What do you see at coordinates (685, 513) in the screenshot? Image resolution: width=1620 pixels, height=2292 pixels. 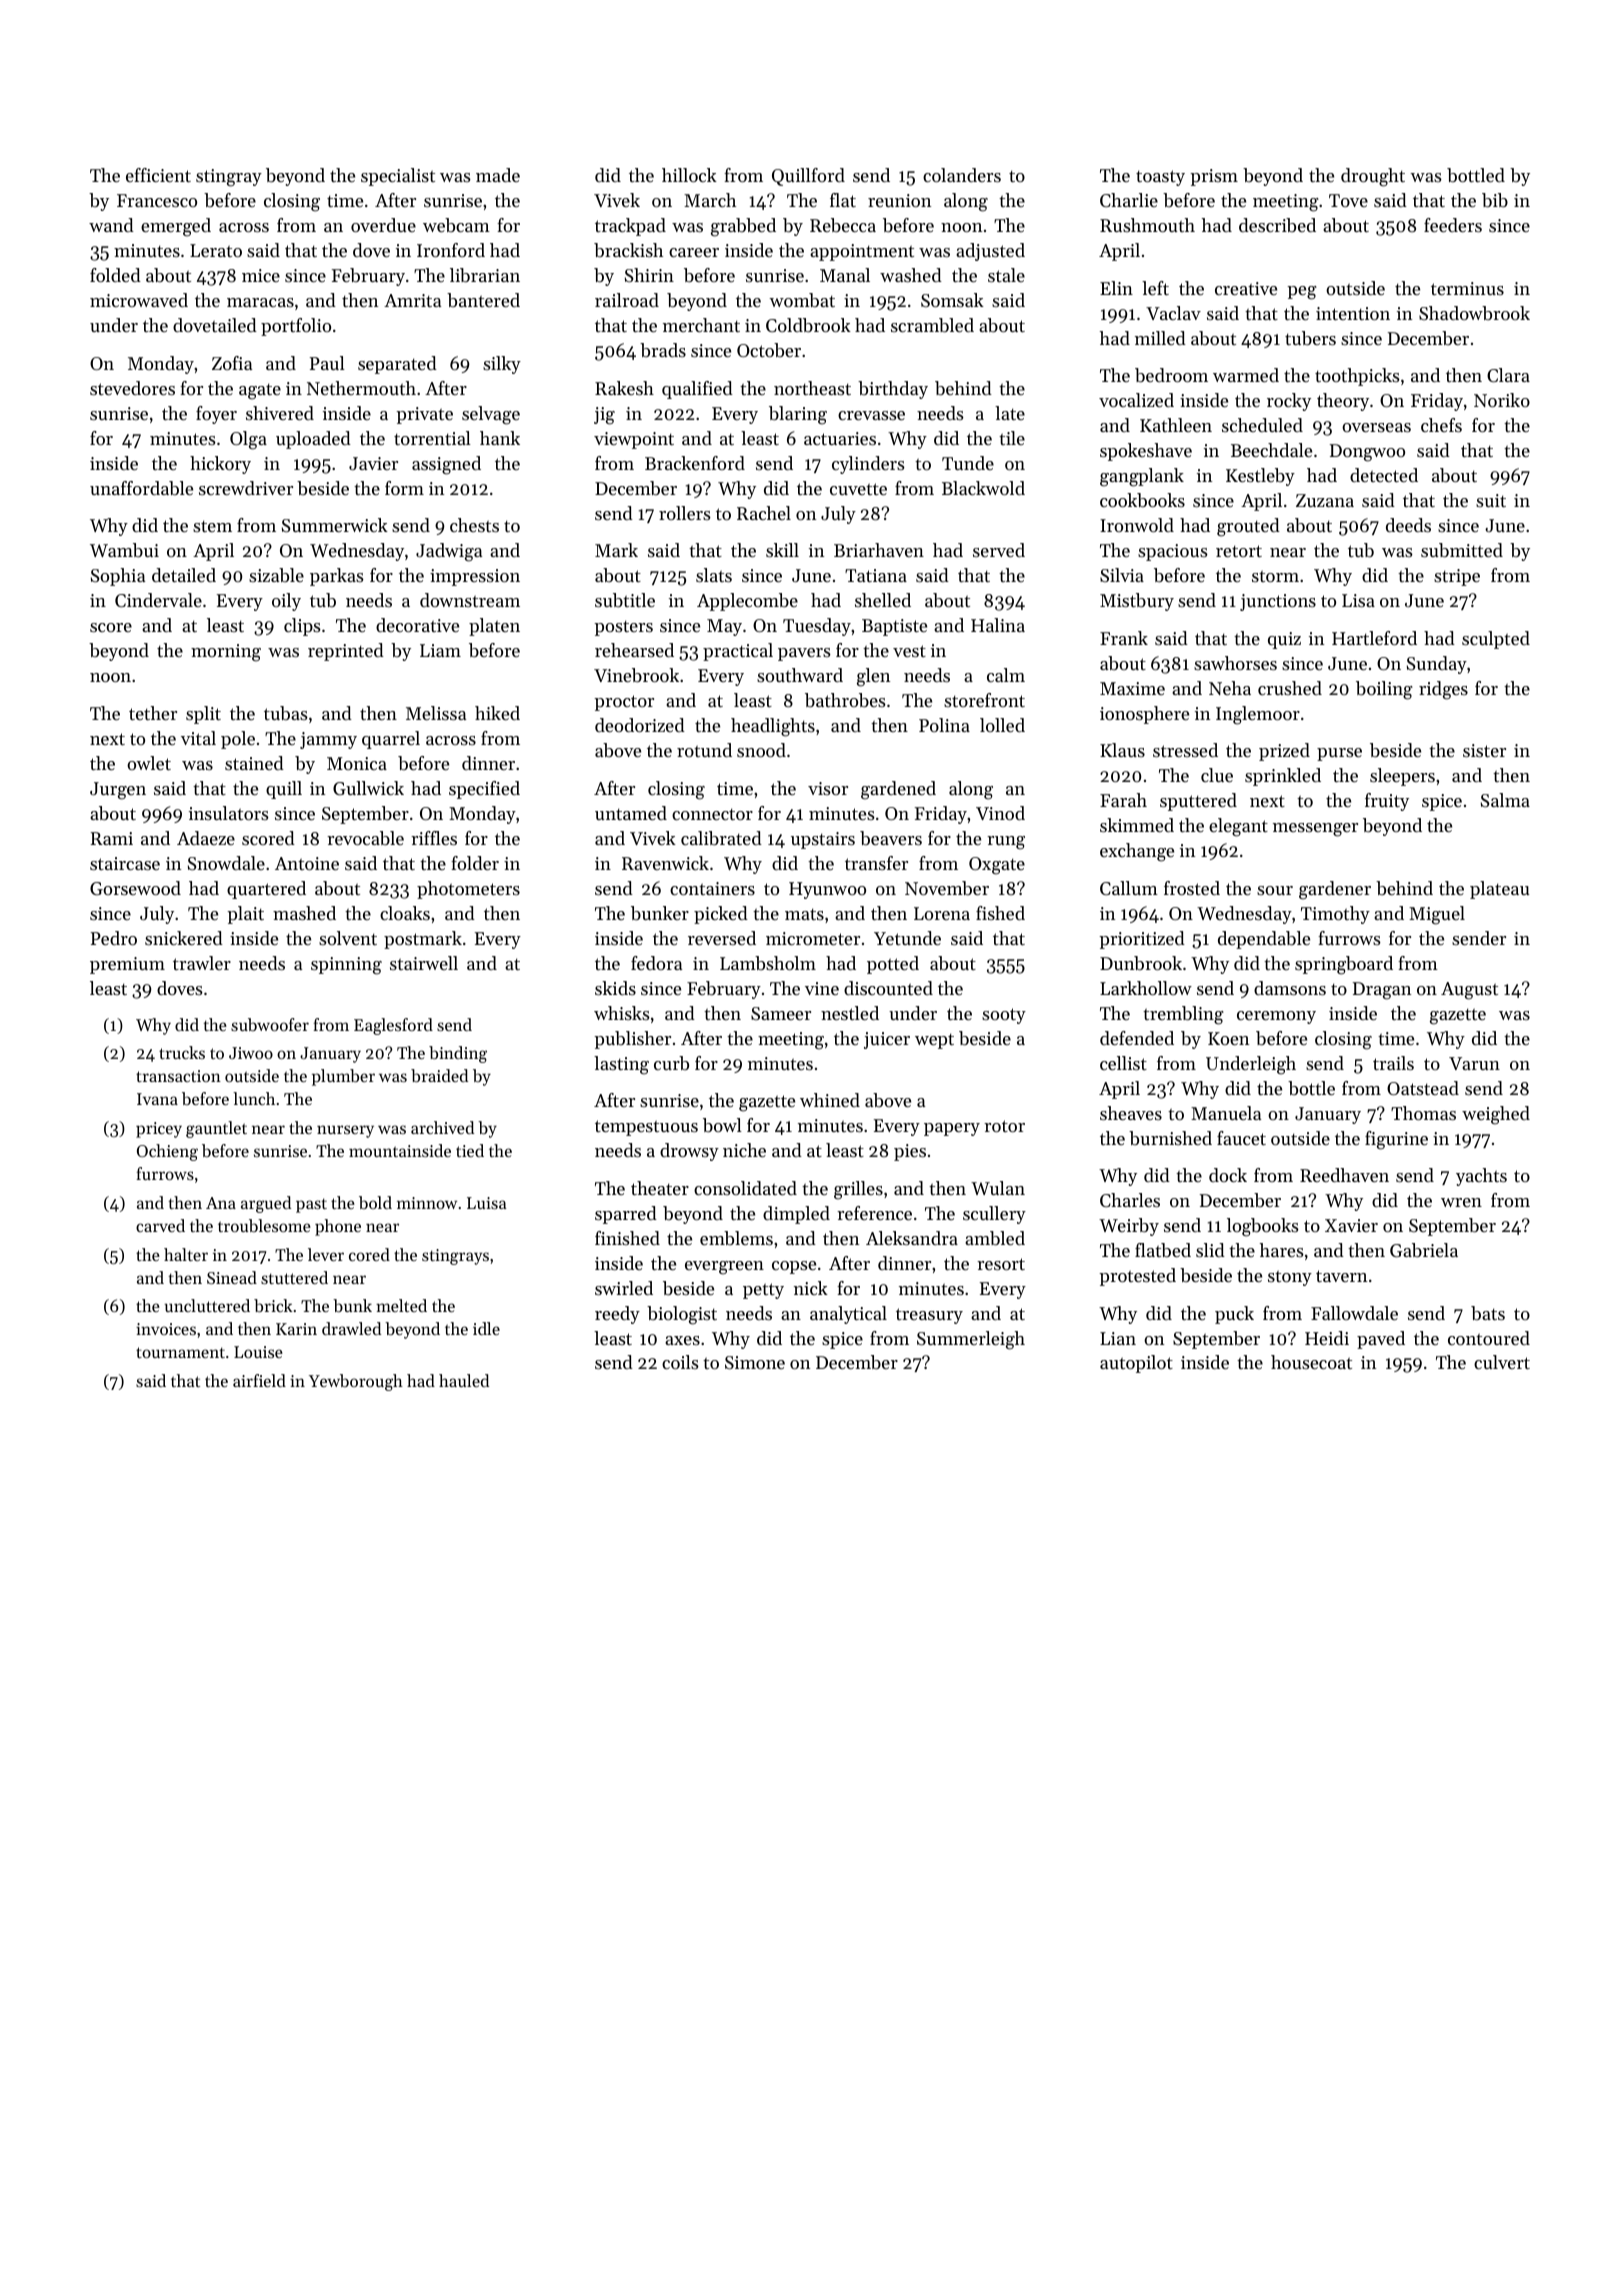 I see `rollers` at bounding box center [685, 513].
